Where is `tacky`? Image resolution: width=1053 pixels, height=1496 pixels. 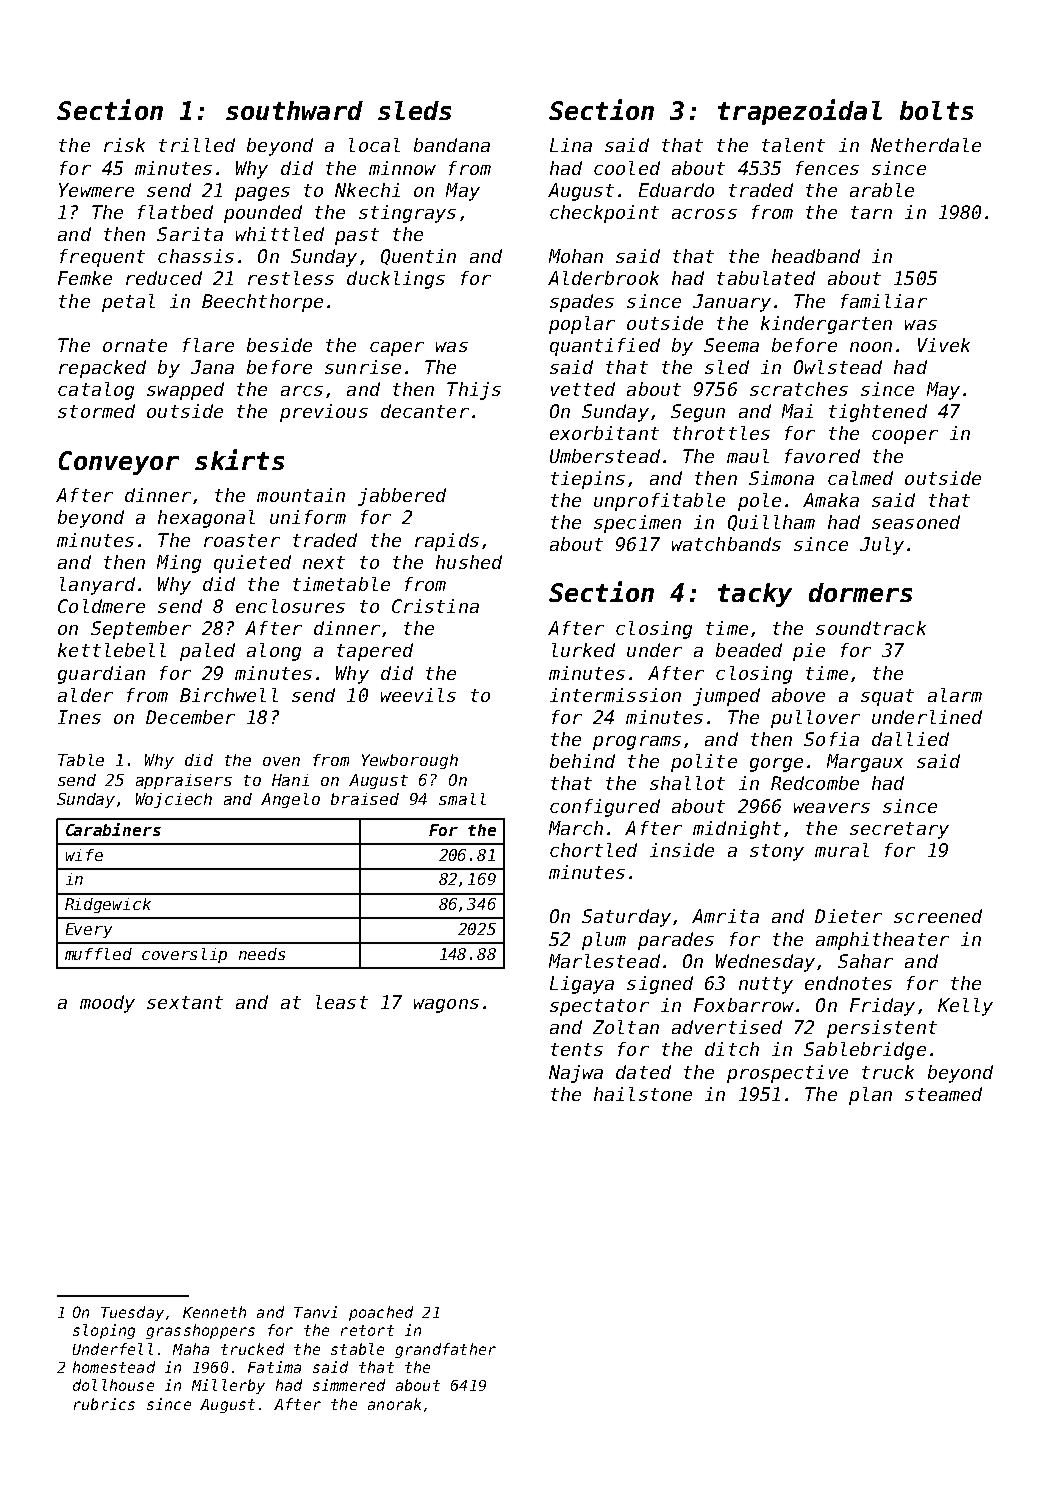
tacky is located at coordinates (755, 595).
